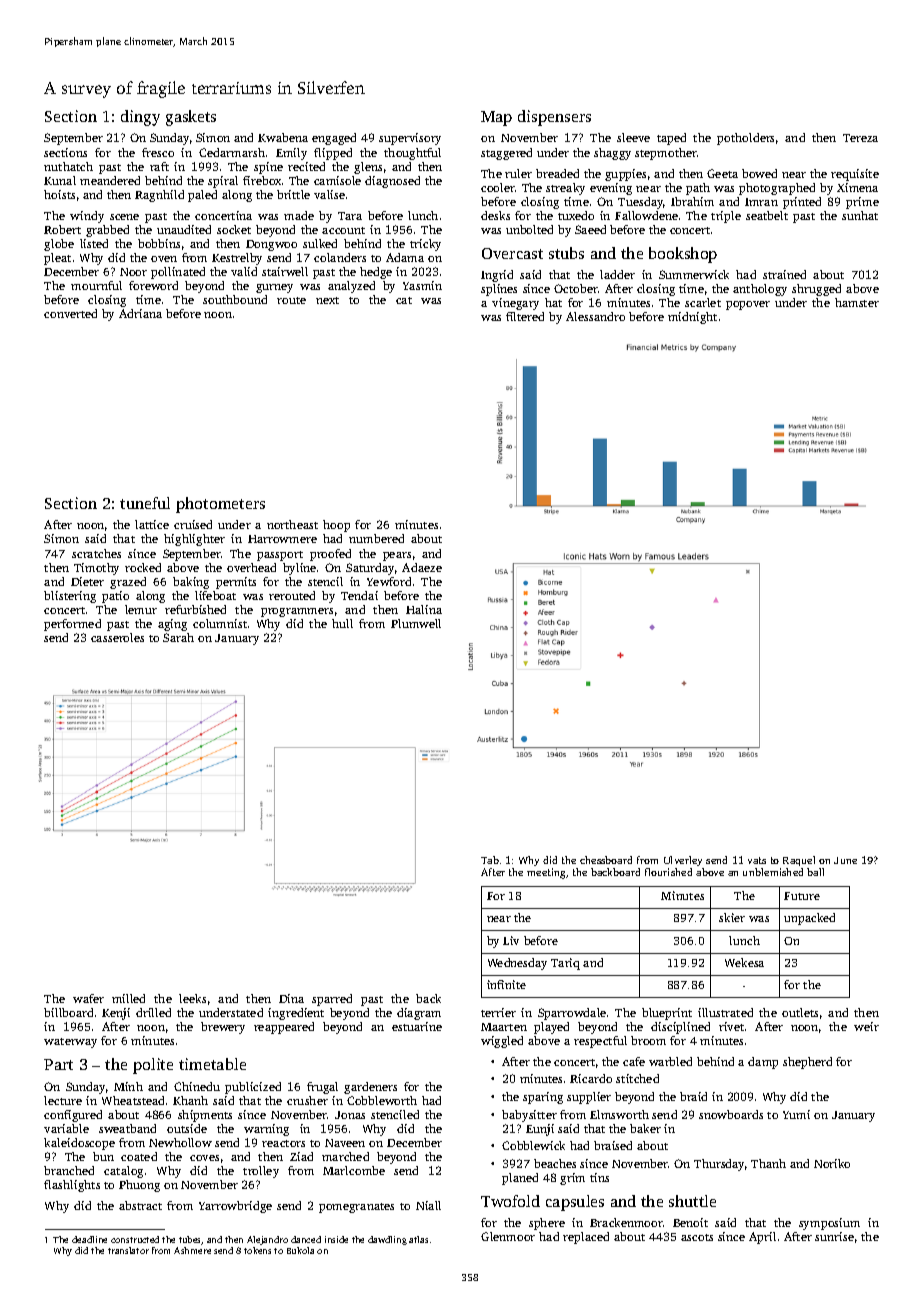  What do you see at coordinates (633, 137) in the page?
I see `sleeve` at bounding box center [633, 137].
